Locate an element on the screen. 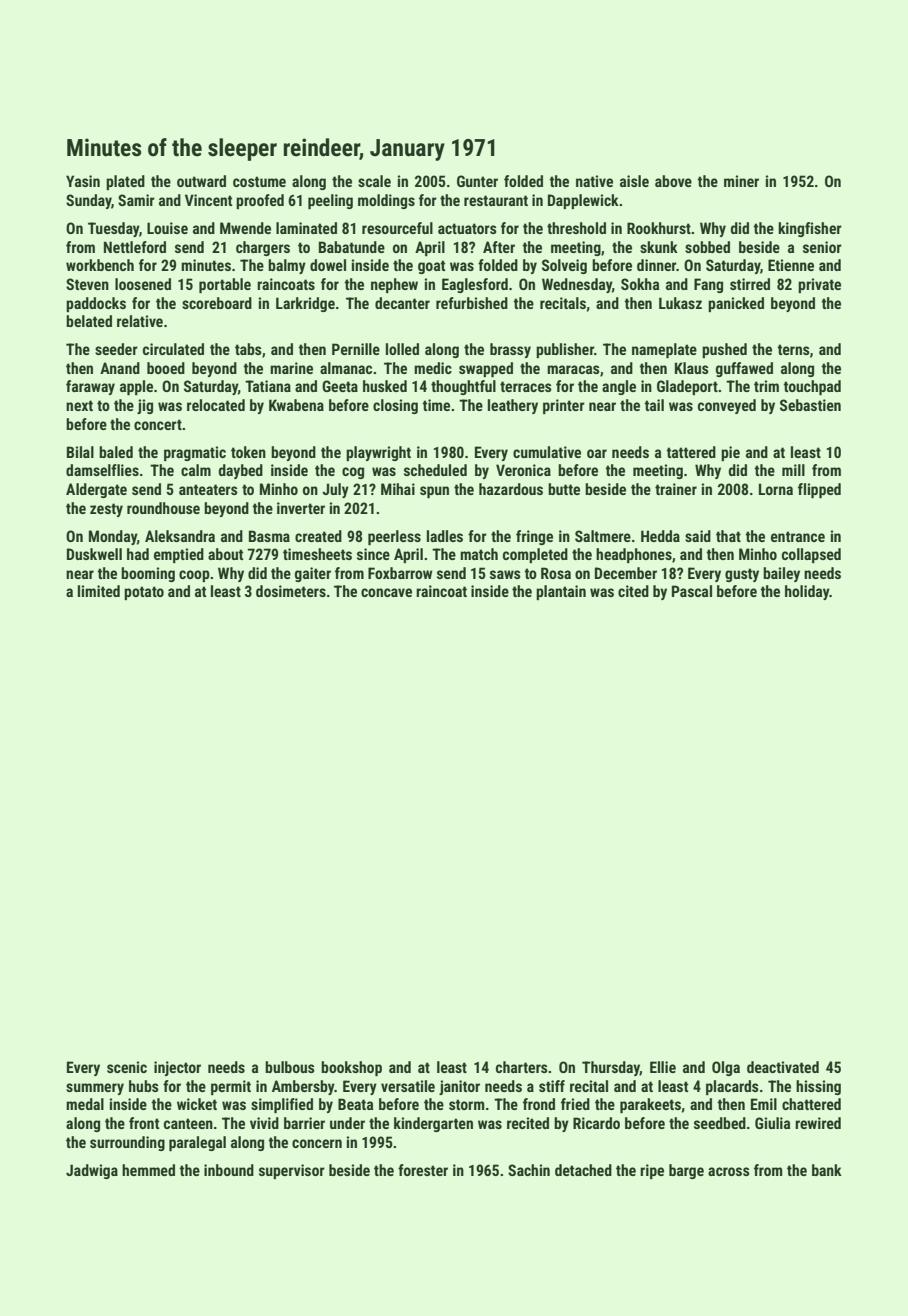 The height and width of the screenshot is (1316, 908). Tuesday is located at coordinates (113, 229).
